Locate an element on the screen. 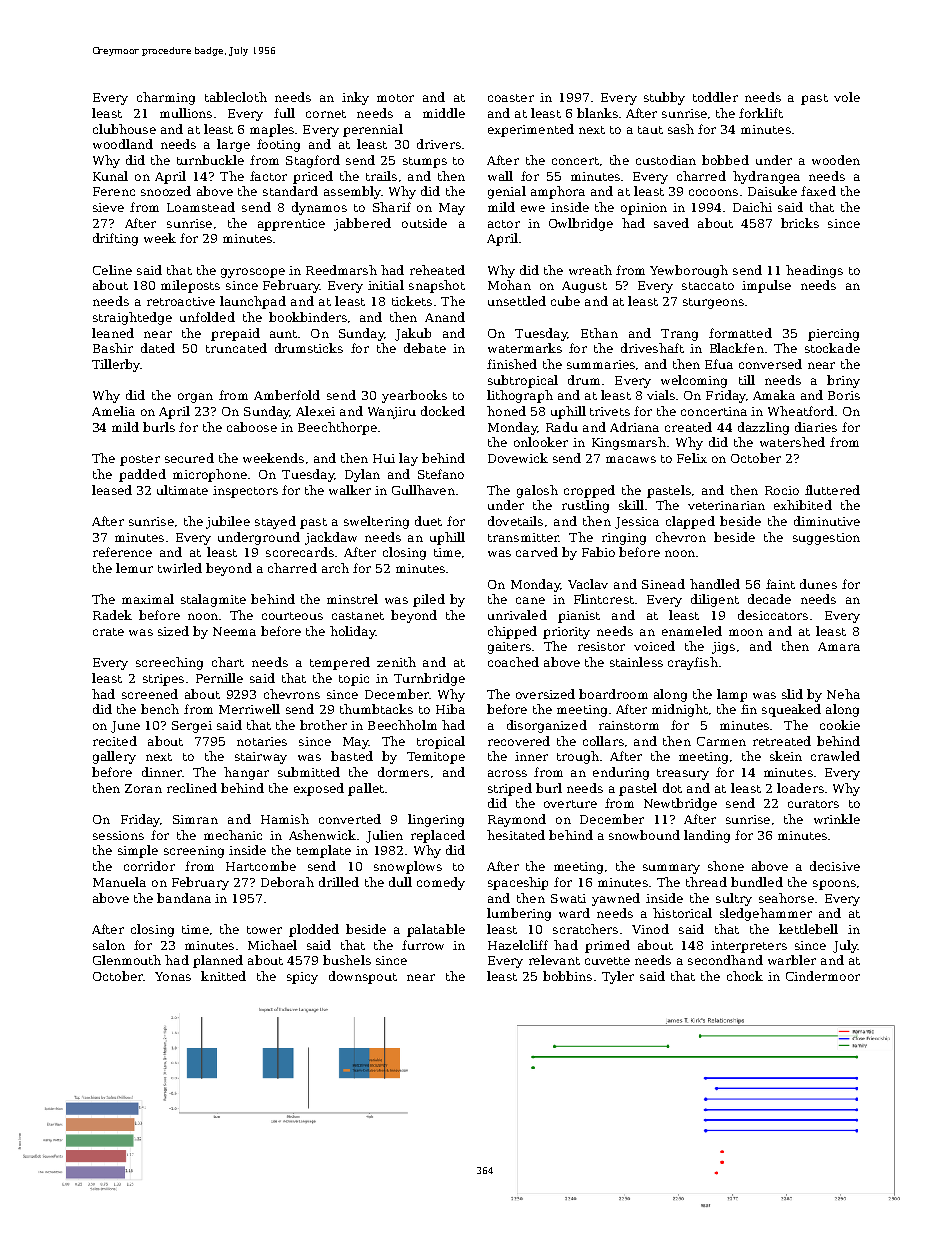  turnbuckle is located at coordinates (210, 160).
